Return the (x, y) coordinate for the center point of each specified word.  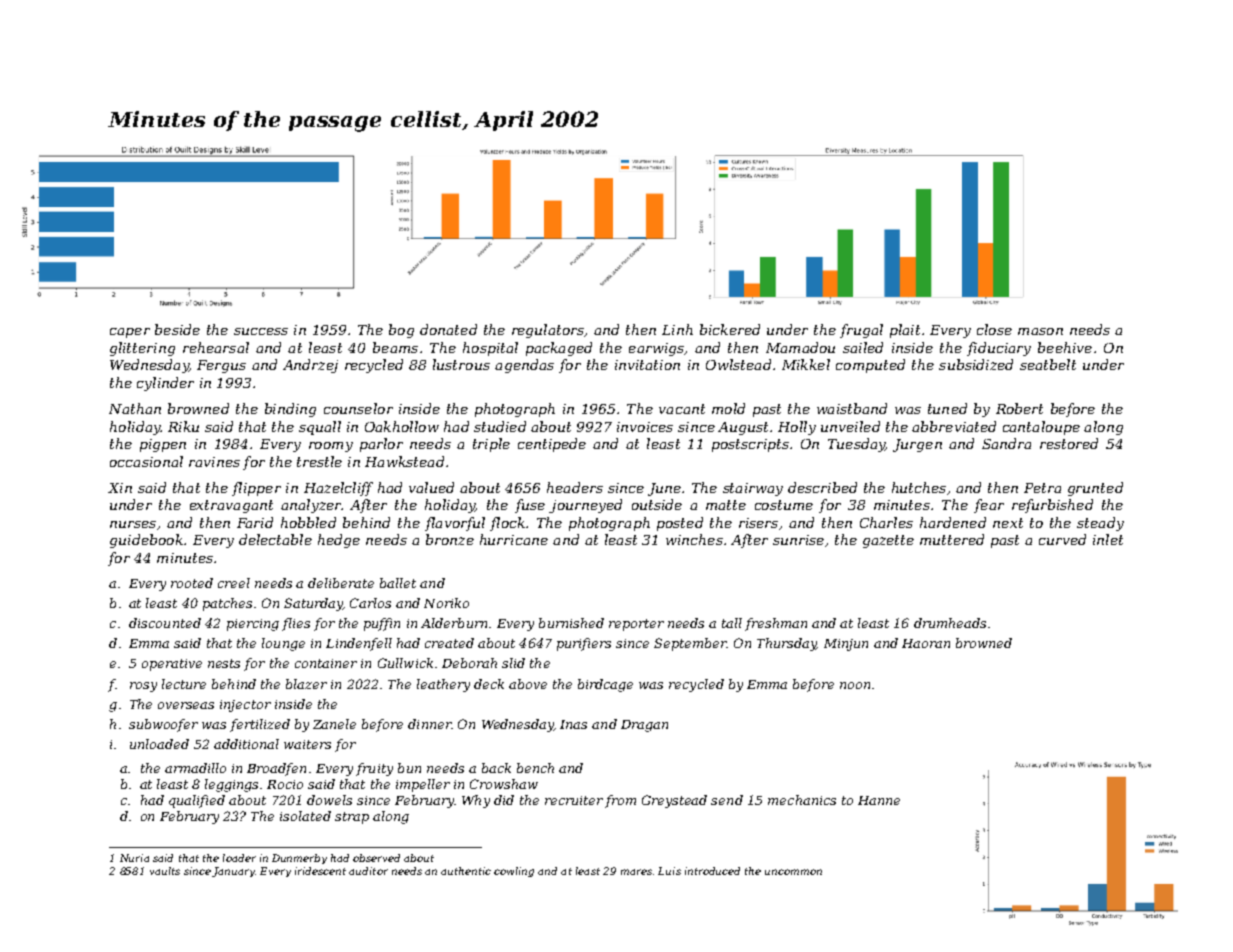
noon (855, 685)
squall (320, 428)
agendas (524, 366)
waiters (307, 744)
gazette (888, 541)
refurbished (1052, 506)
